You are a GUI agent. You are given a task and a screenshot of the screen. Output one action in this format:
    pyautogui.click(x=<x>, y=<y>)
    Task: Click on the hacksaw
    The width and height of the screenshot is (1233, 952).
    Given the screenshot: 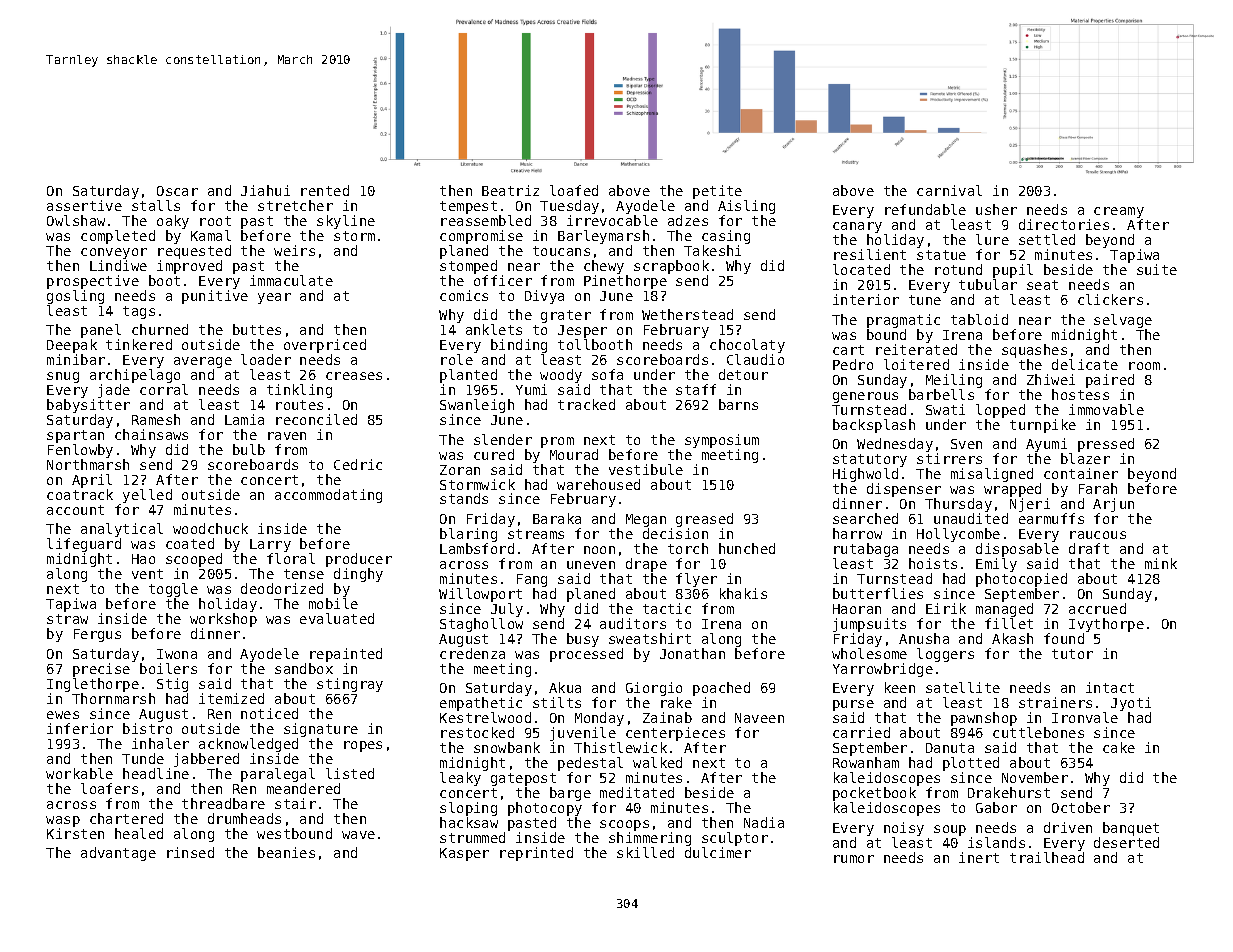 What is the action you would take?
    pyautogui.click(x=469, y=822)
